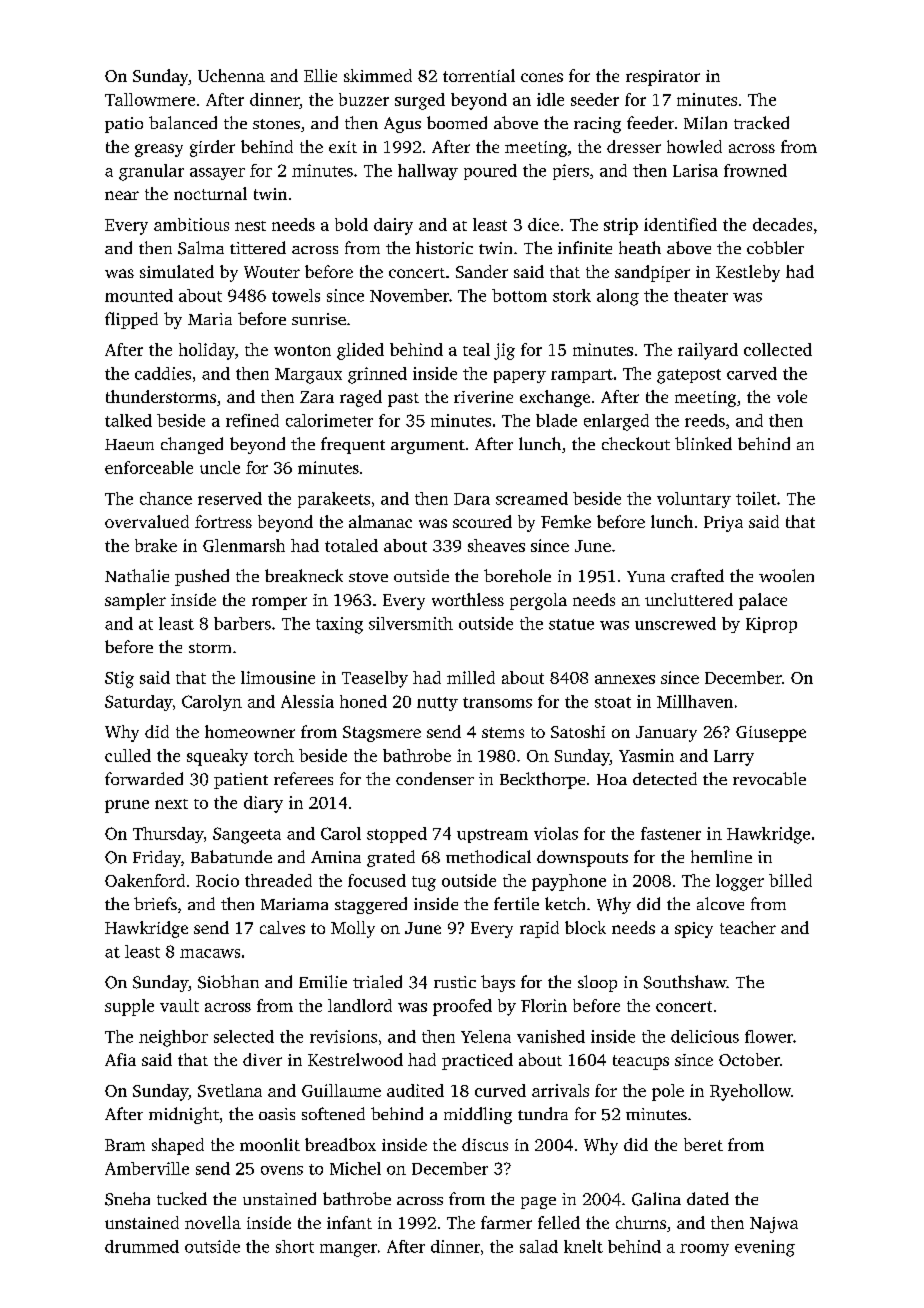  Describe the element at coordinates (765, 1248) in the page. I see `evening` at that location.
